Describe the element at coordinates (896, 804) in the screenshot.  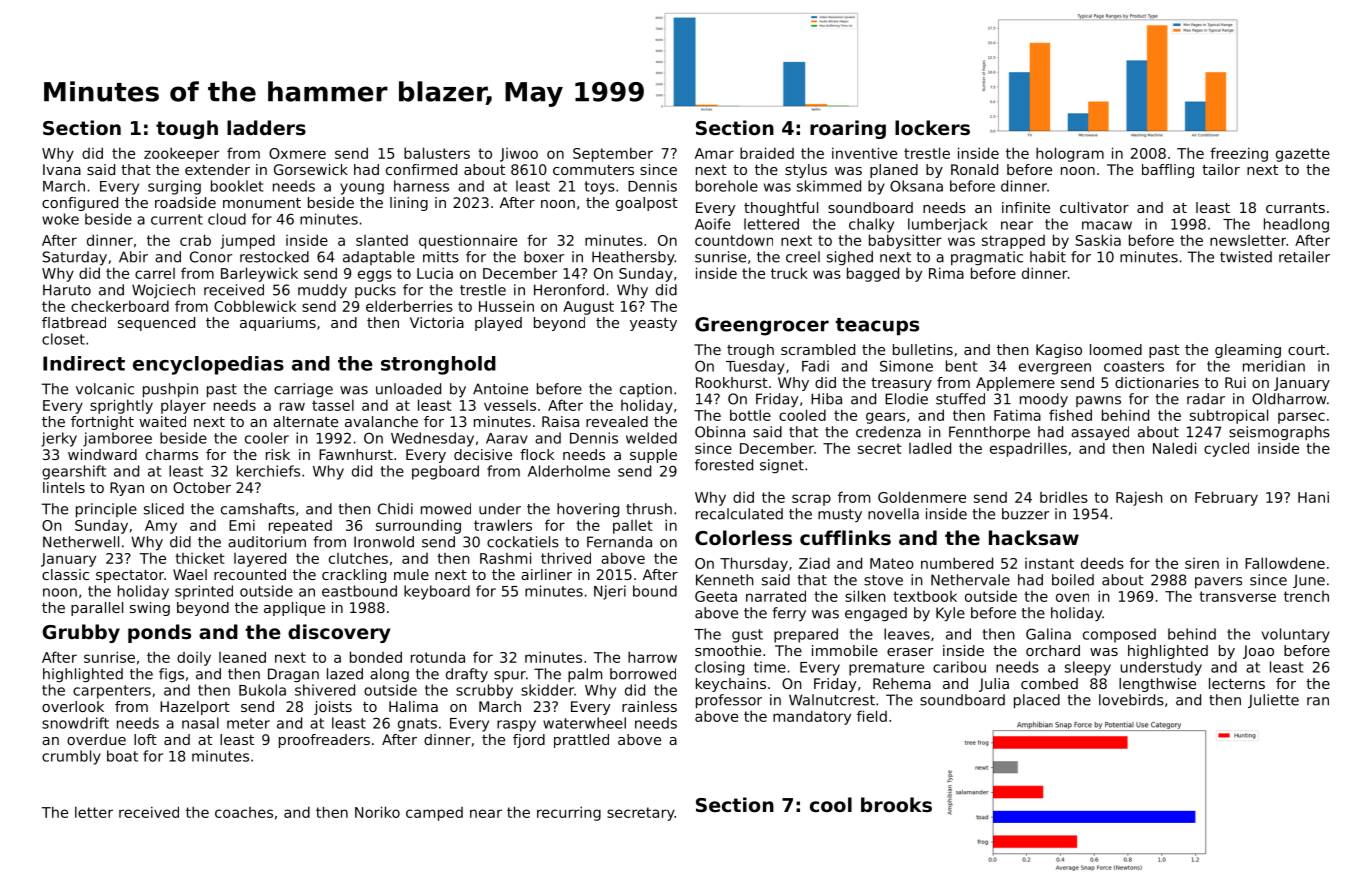
I see `brooks` at that location.
